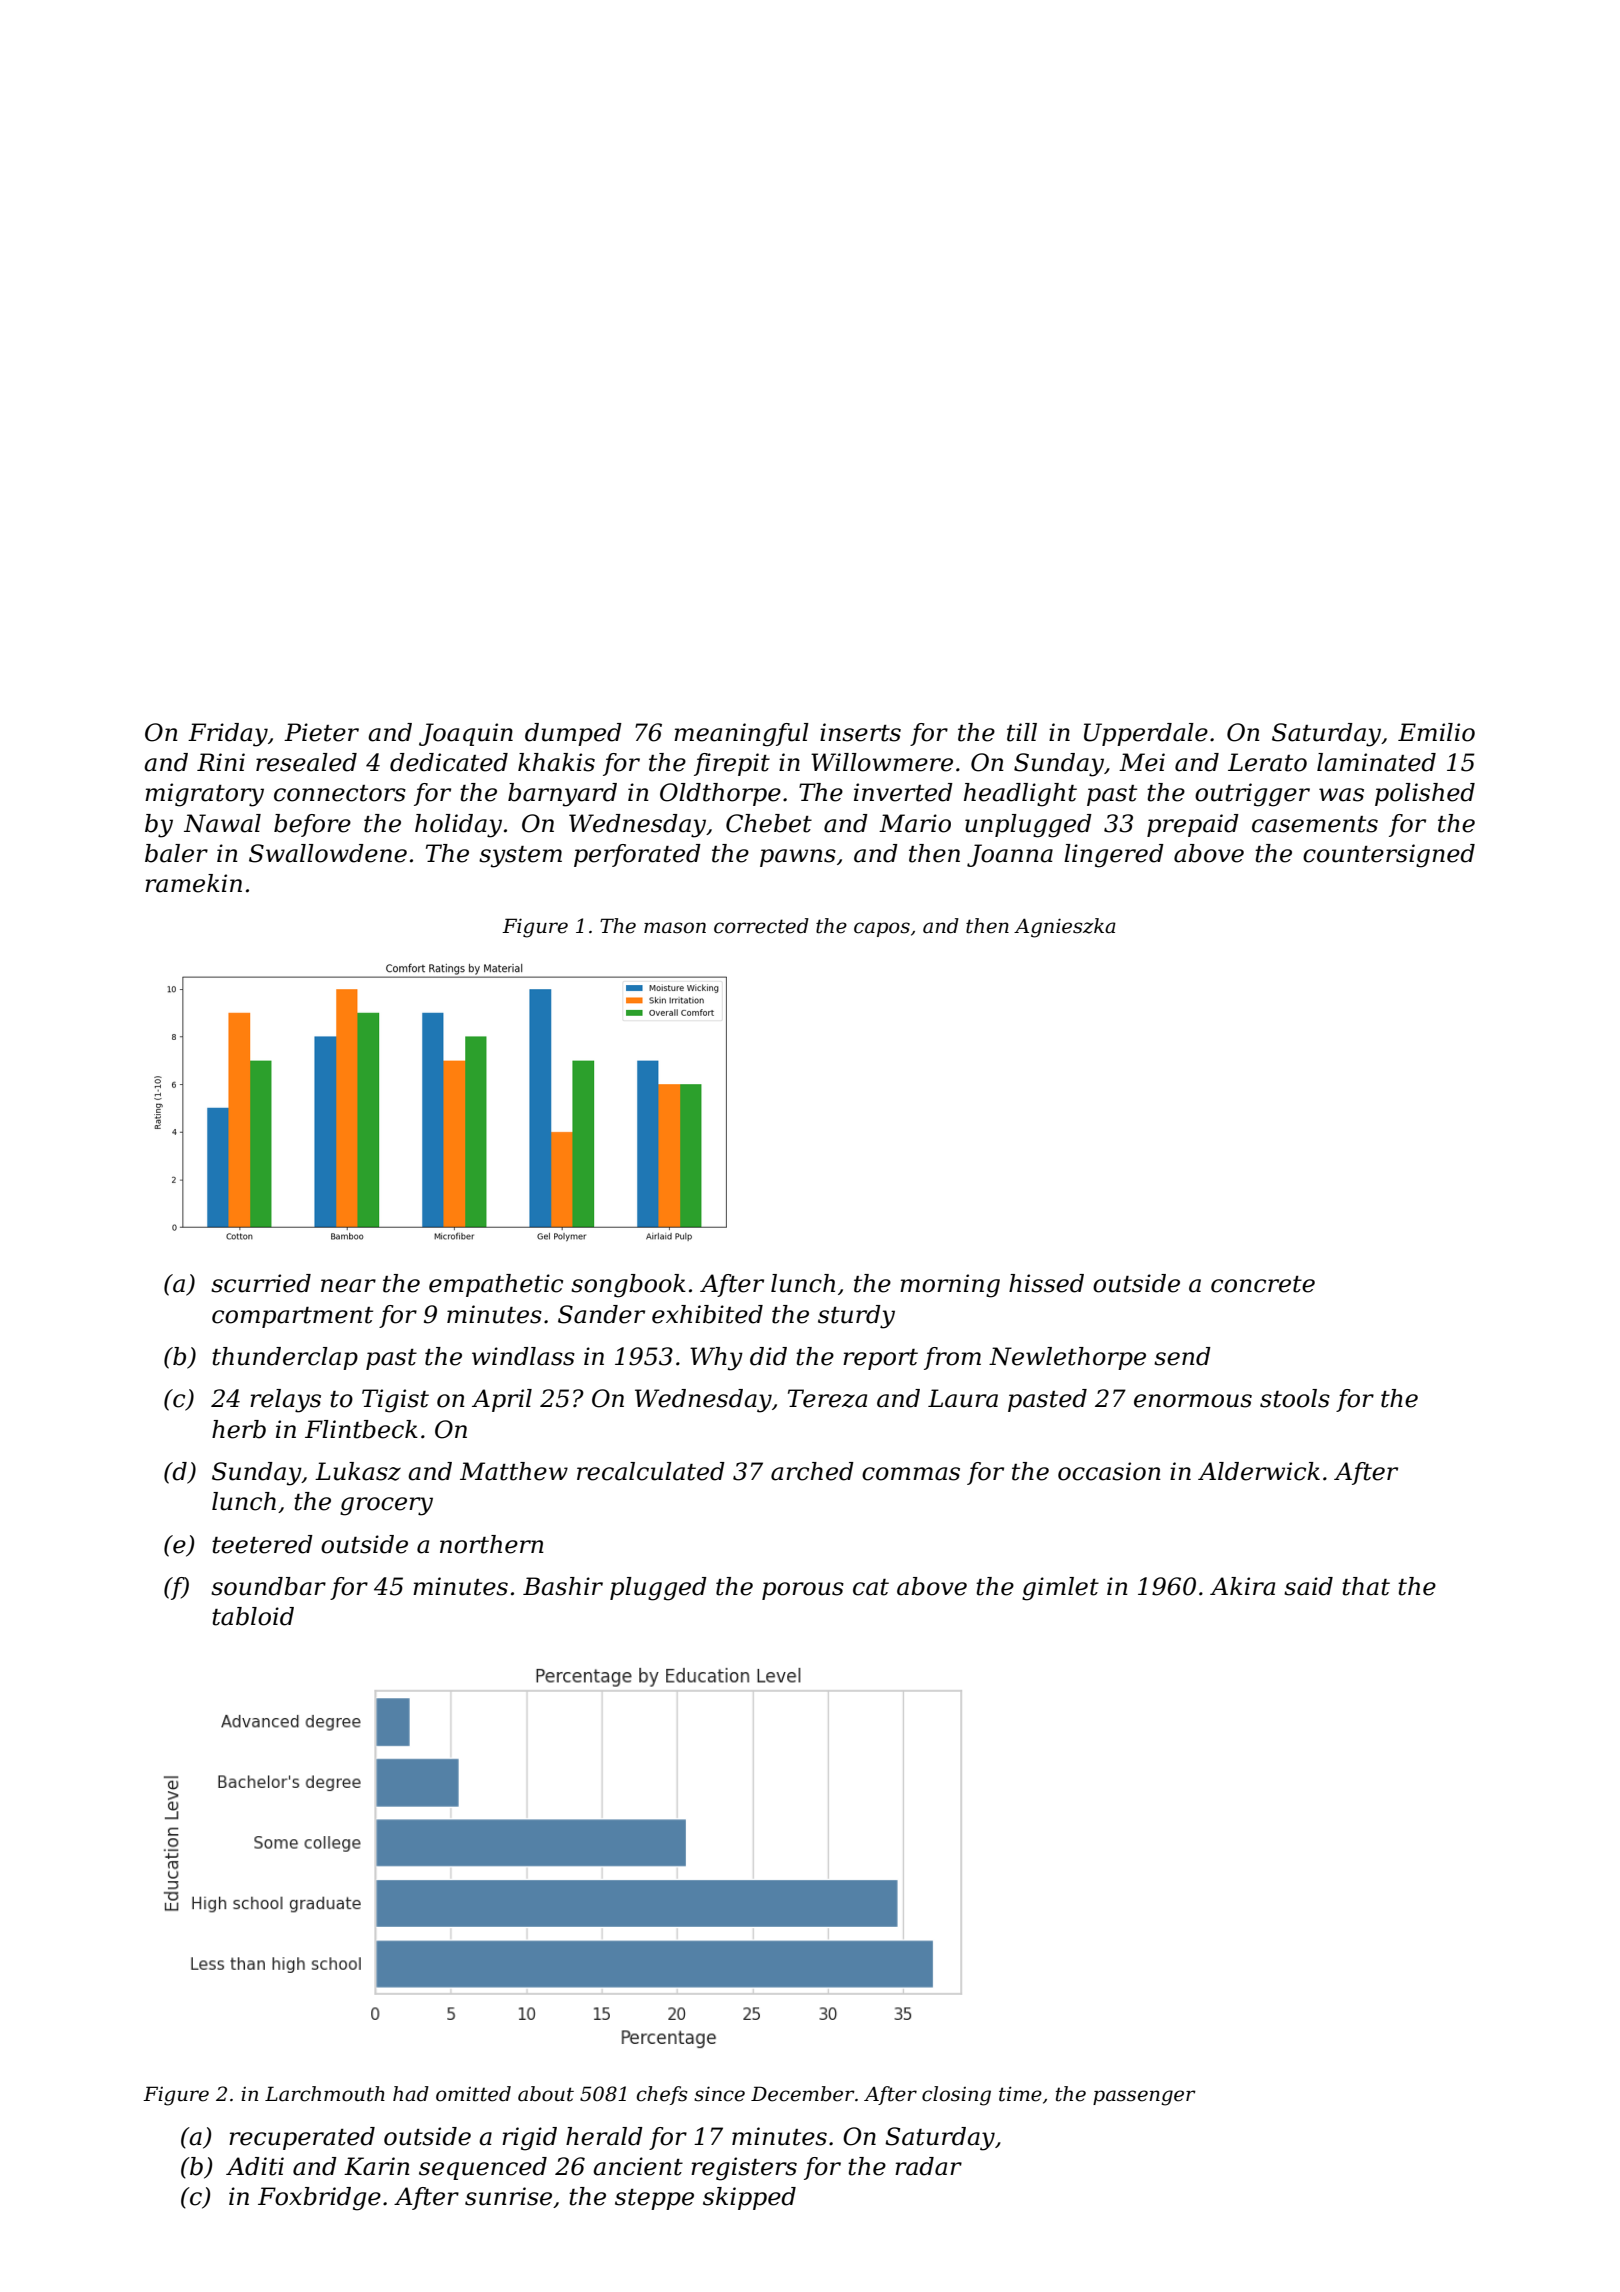  Describe the element at coordinates (1389, 856) in the page. I see `countersigned` at that location.
